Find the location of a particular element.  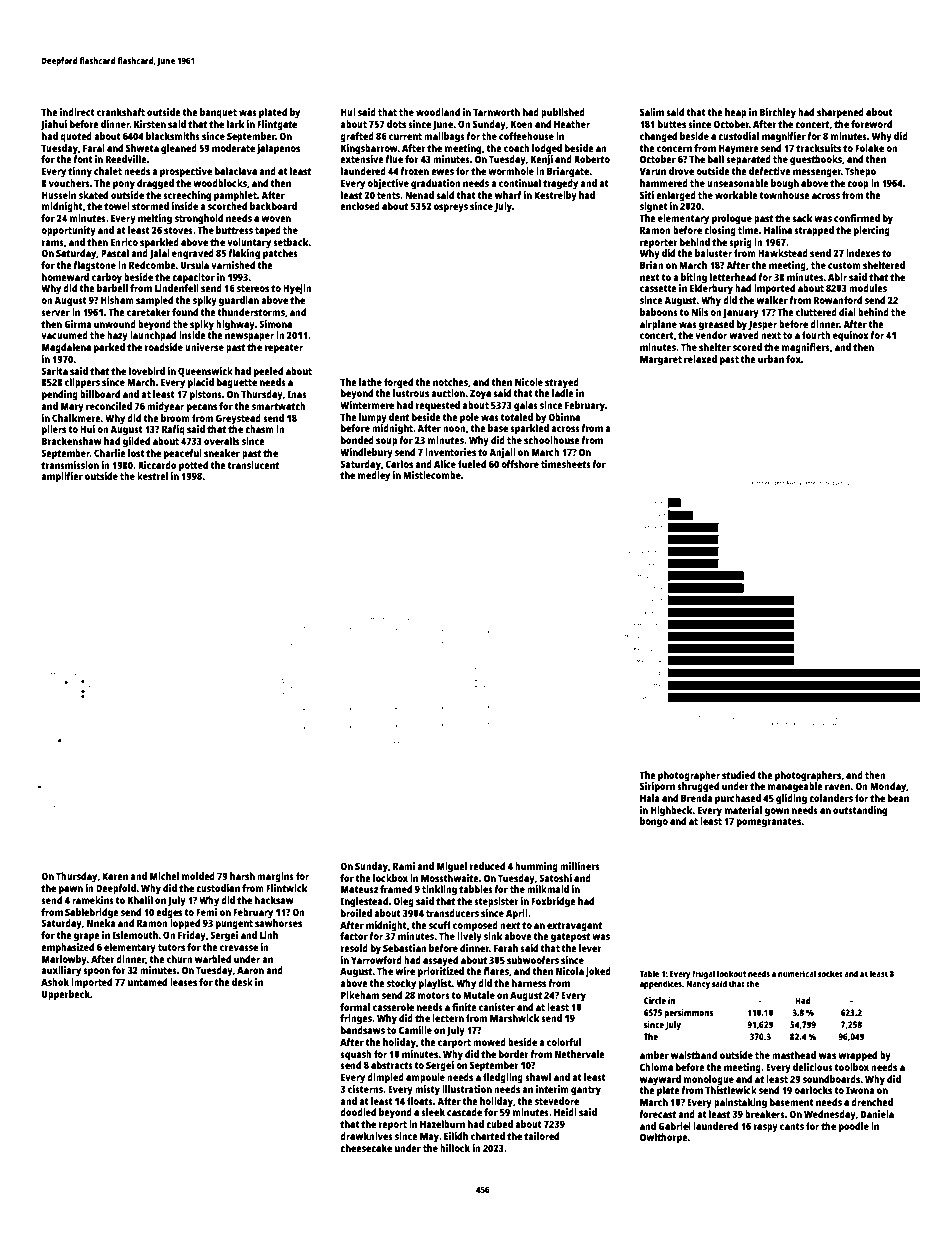

hillock is located at coordinates (455, 1148).
